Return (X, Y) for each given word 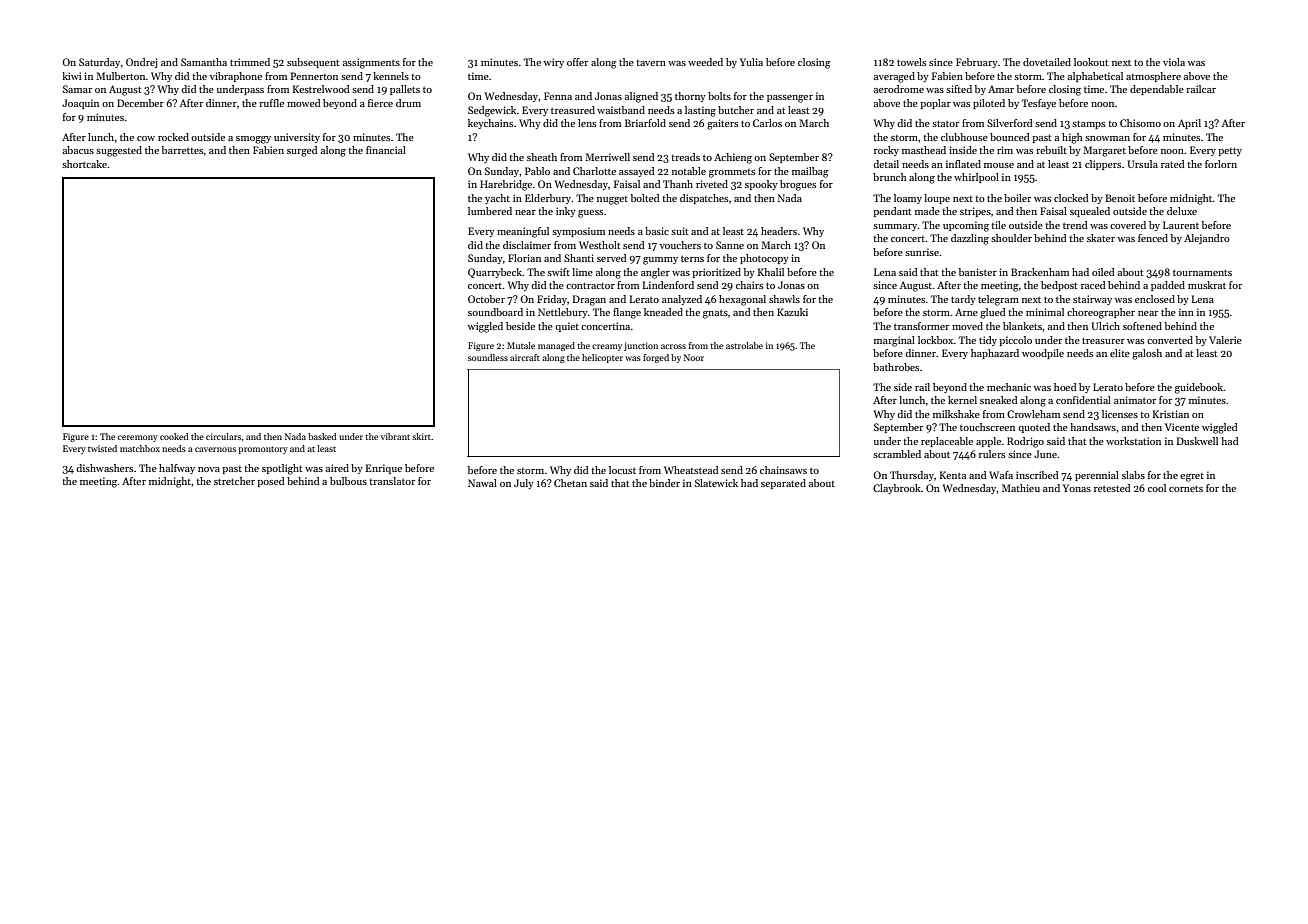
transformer (921, 326)
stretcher (234, 481)
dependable (1157, 90)
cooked (174, 436)
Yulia (751, 62)
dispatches (704, 199)
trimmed (250, 62)
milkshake (956, 414)
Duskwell (1197, 441)
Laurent (1181, 225)
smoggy (253, 140)
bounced (1010, 137)
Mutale (521, 345)
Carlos (767, 123)
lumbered (490, 211)
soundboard (495, 312)
